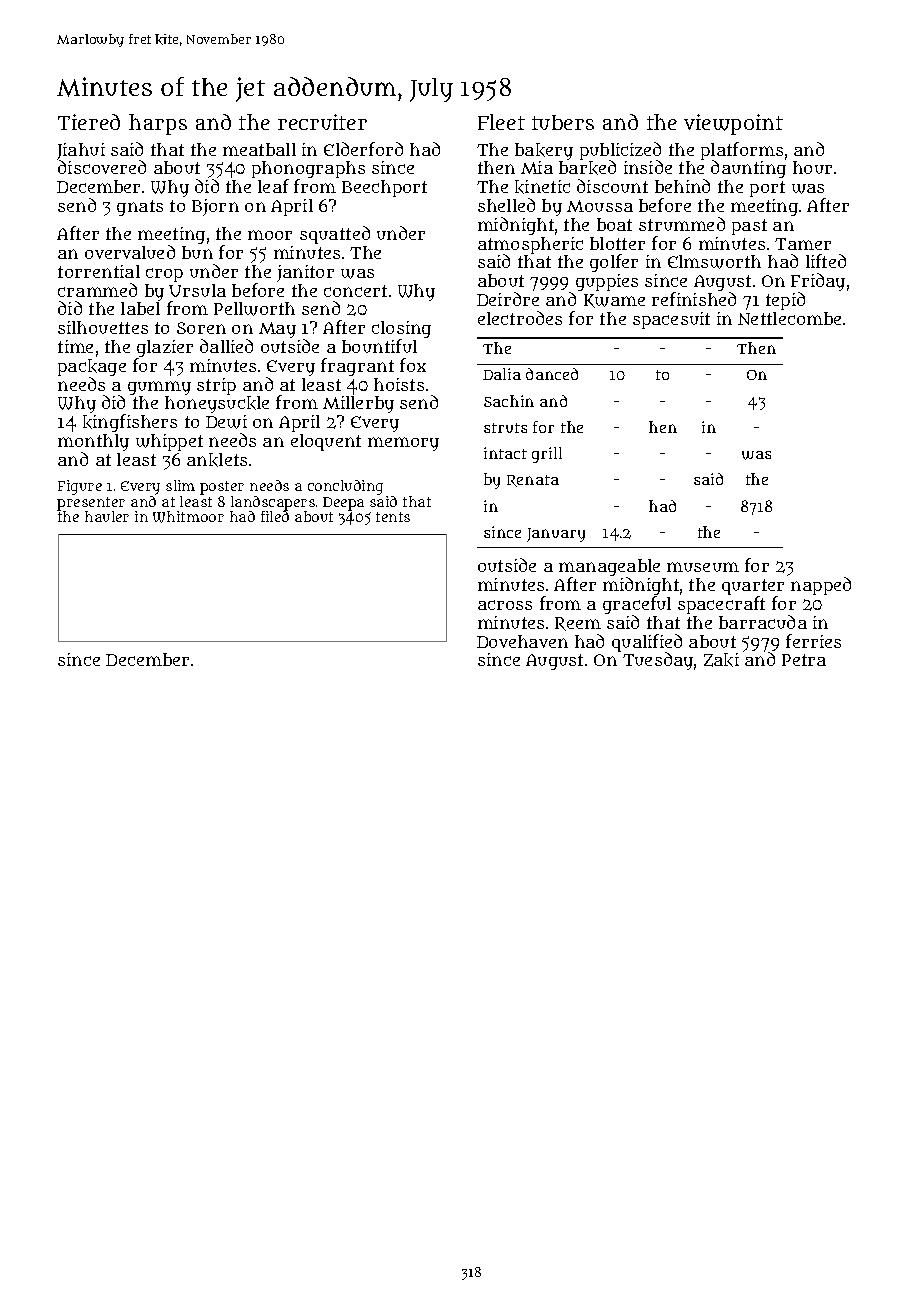 This document has width=924, height=1308. Describe the element at coordinates (556, 535) in the document. I see `January` at that location.
